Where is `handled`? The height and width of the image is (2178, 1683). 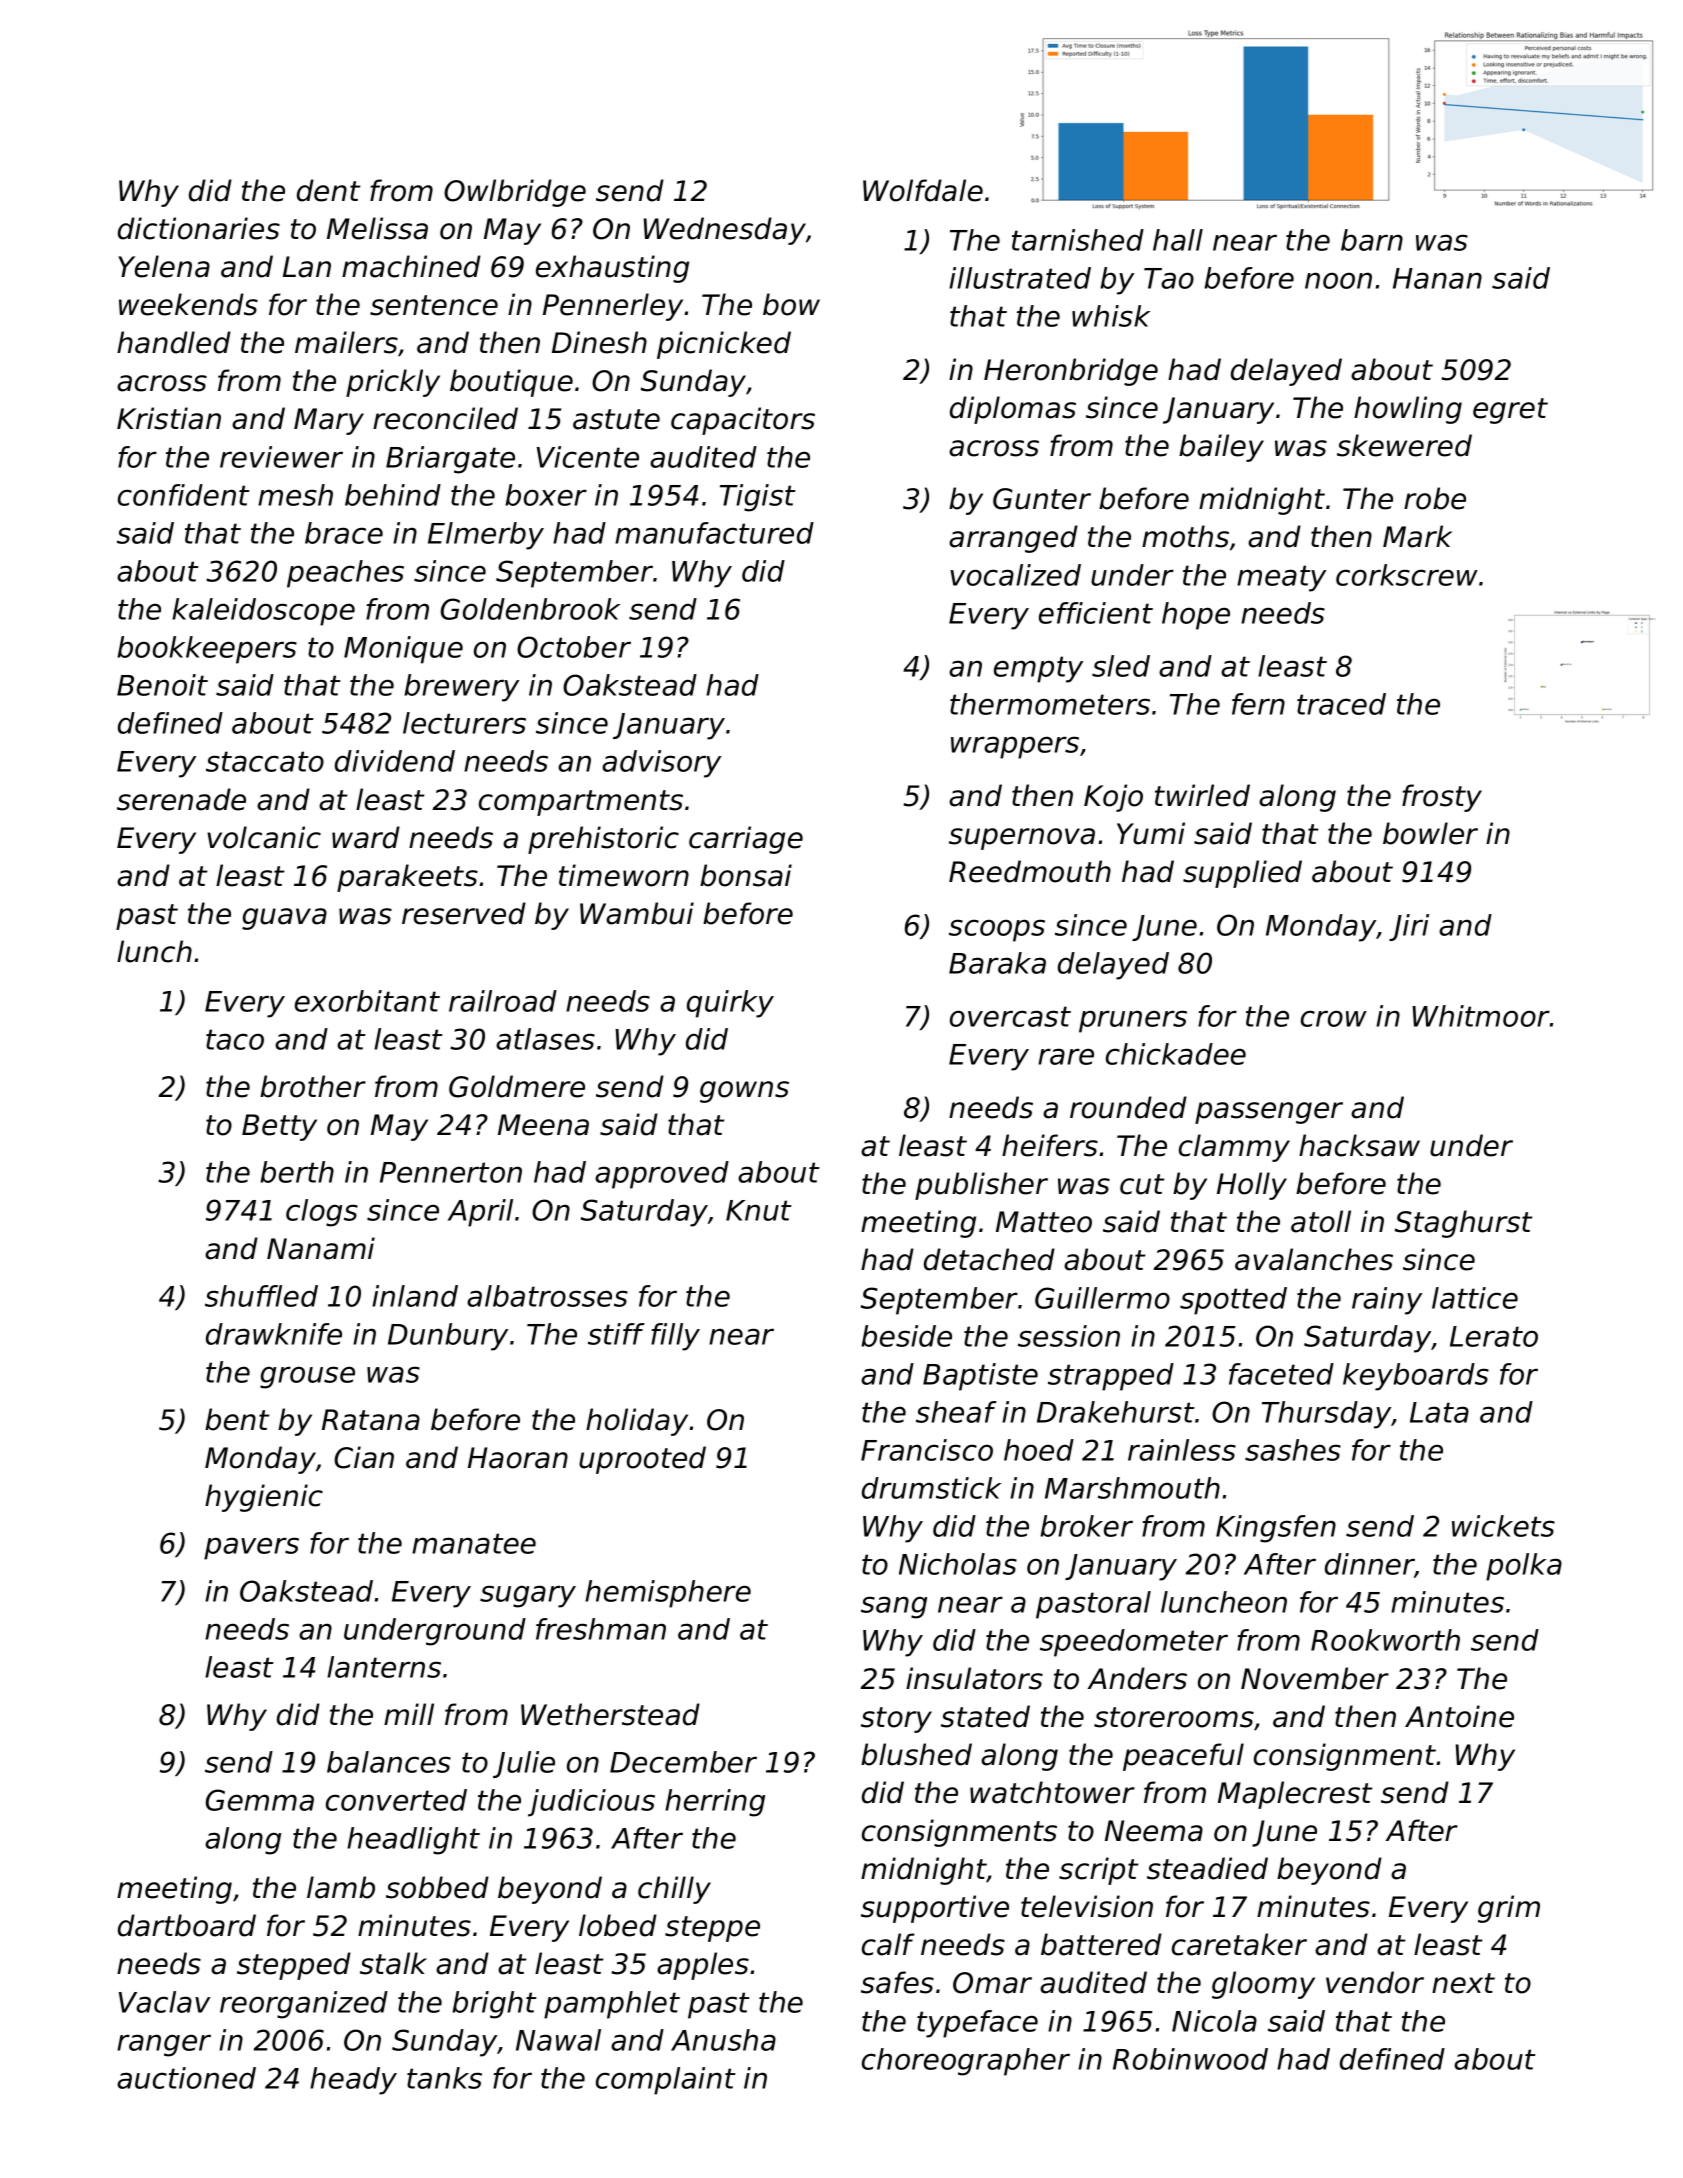 handled is located at coordinates (174, 342).
